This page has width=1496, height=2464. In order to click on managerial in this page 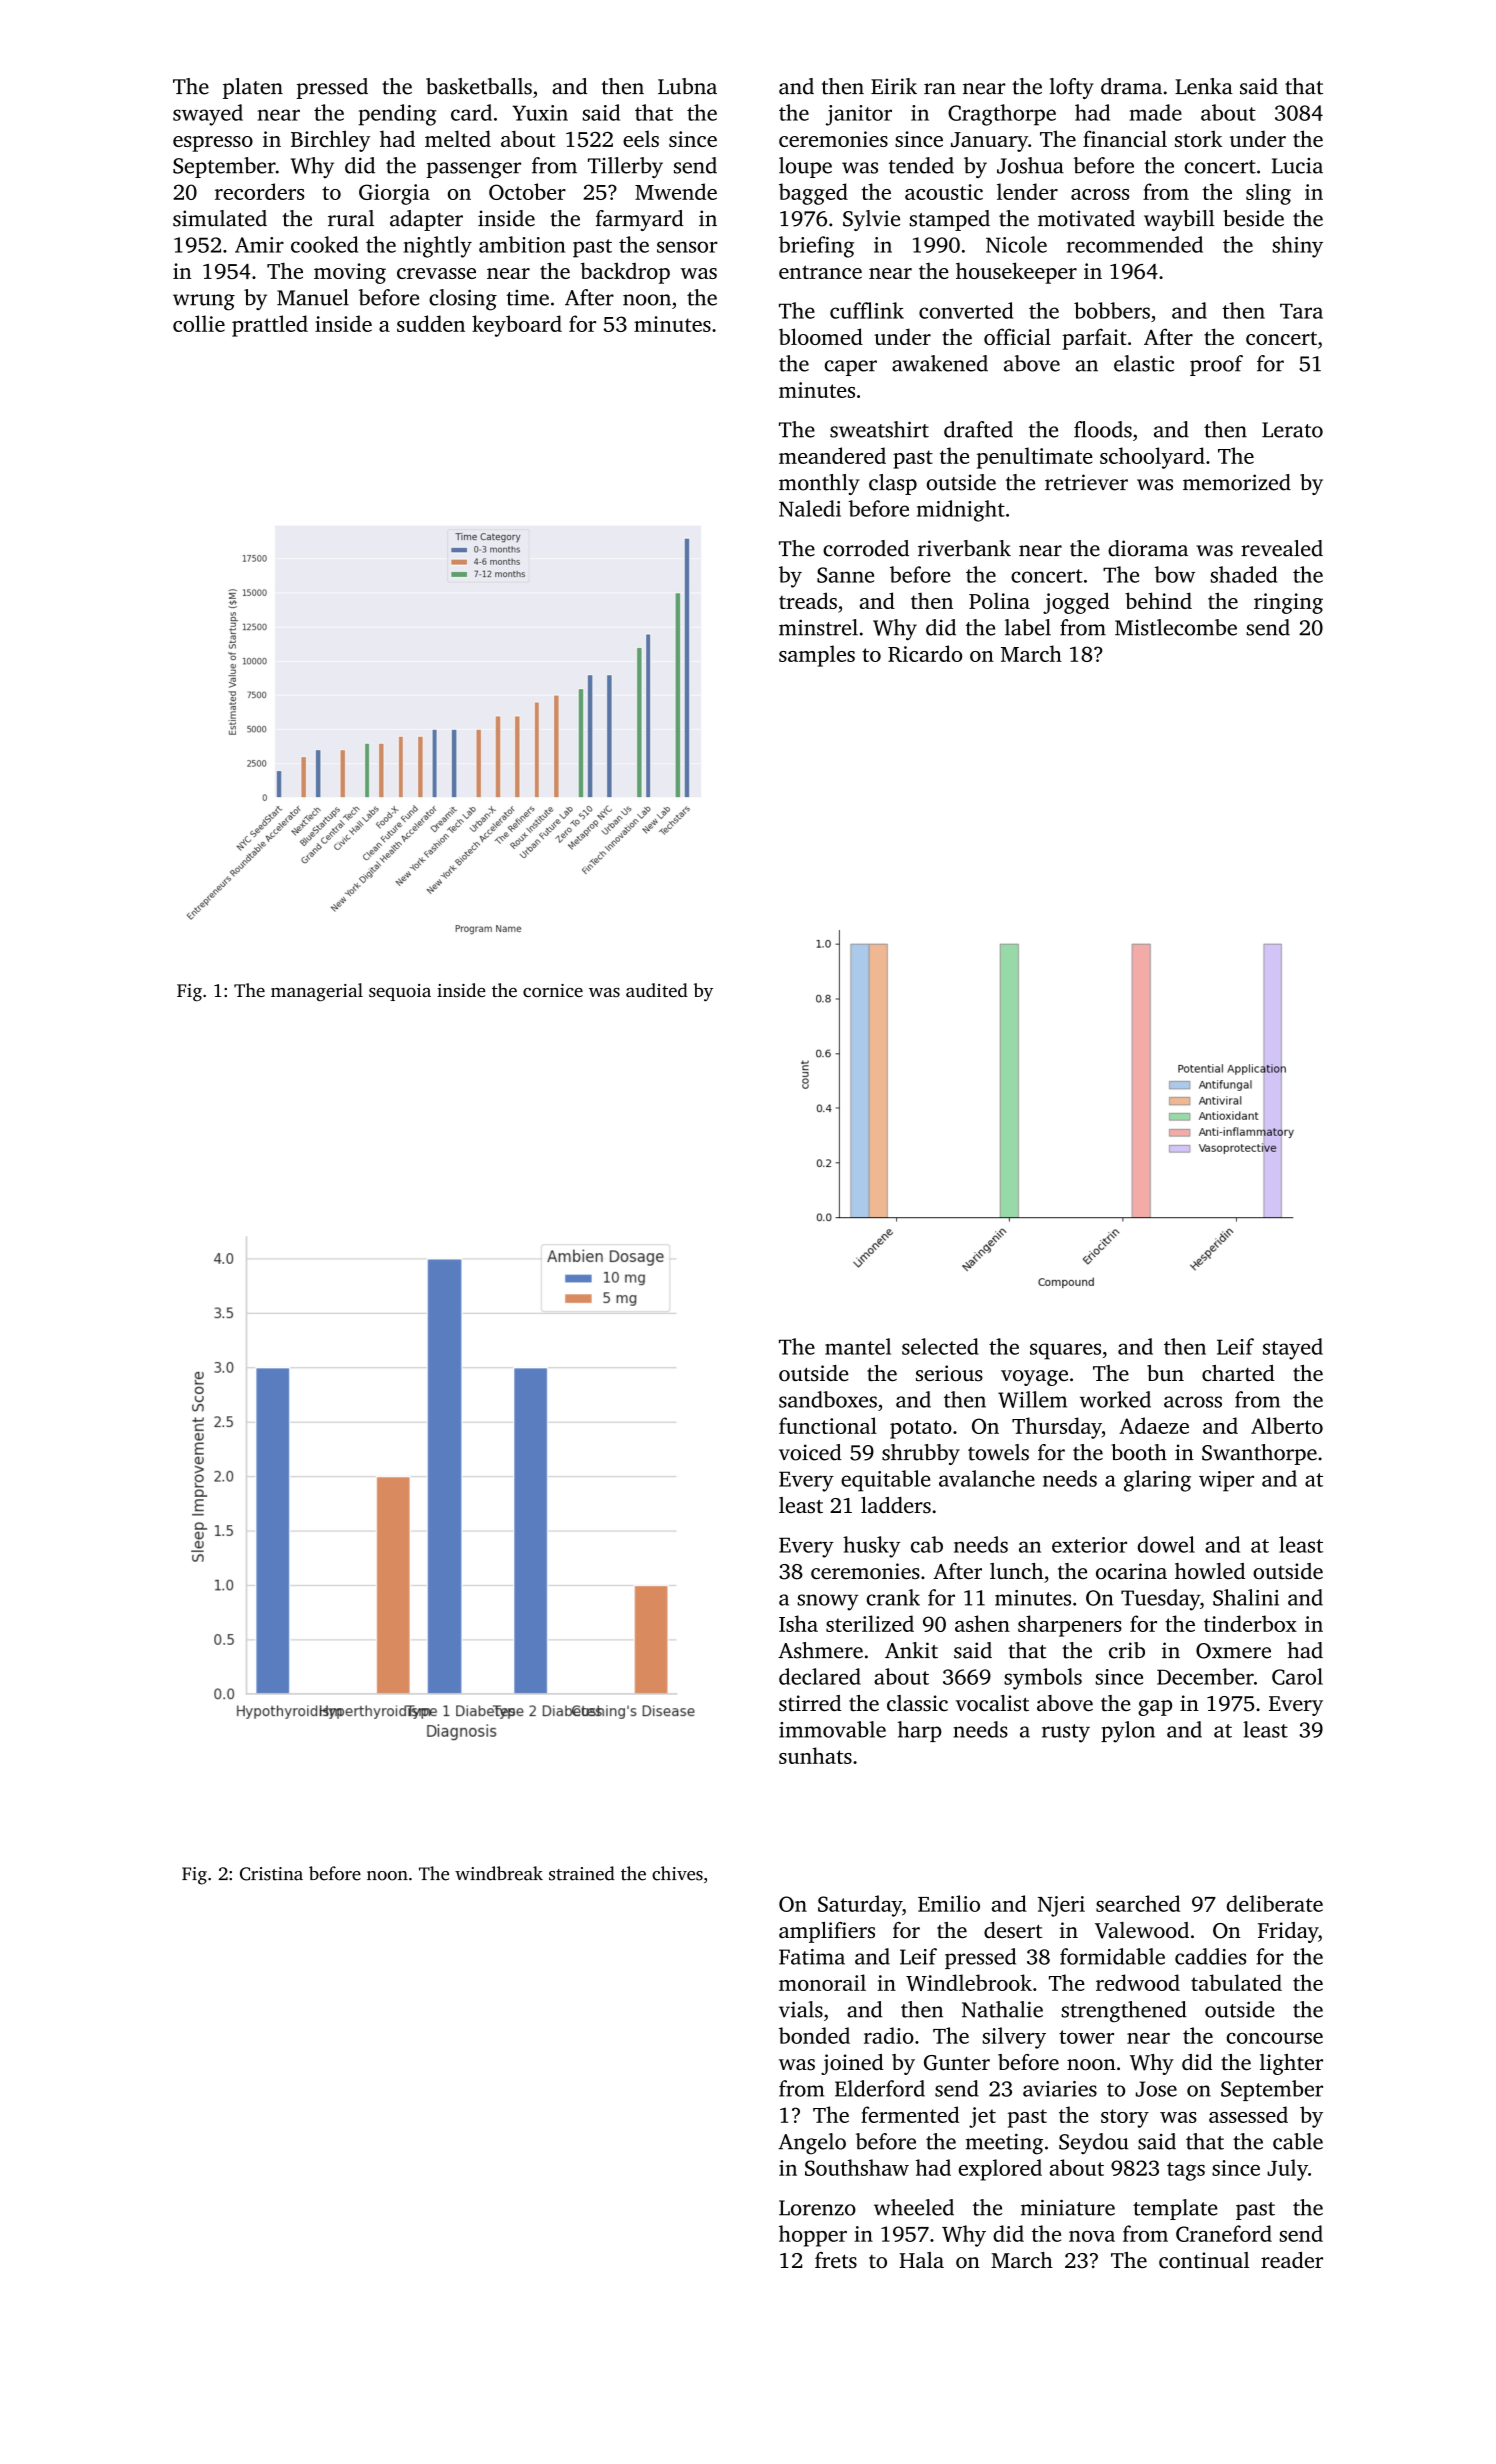, I will do `click(317, 992)`.
